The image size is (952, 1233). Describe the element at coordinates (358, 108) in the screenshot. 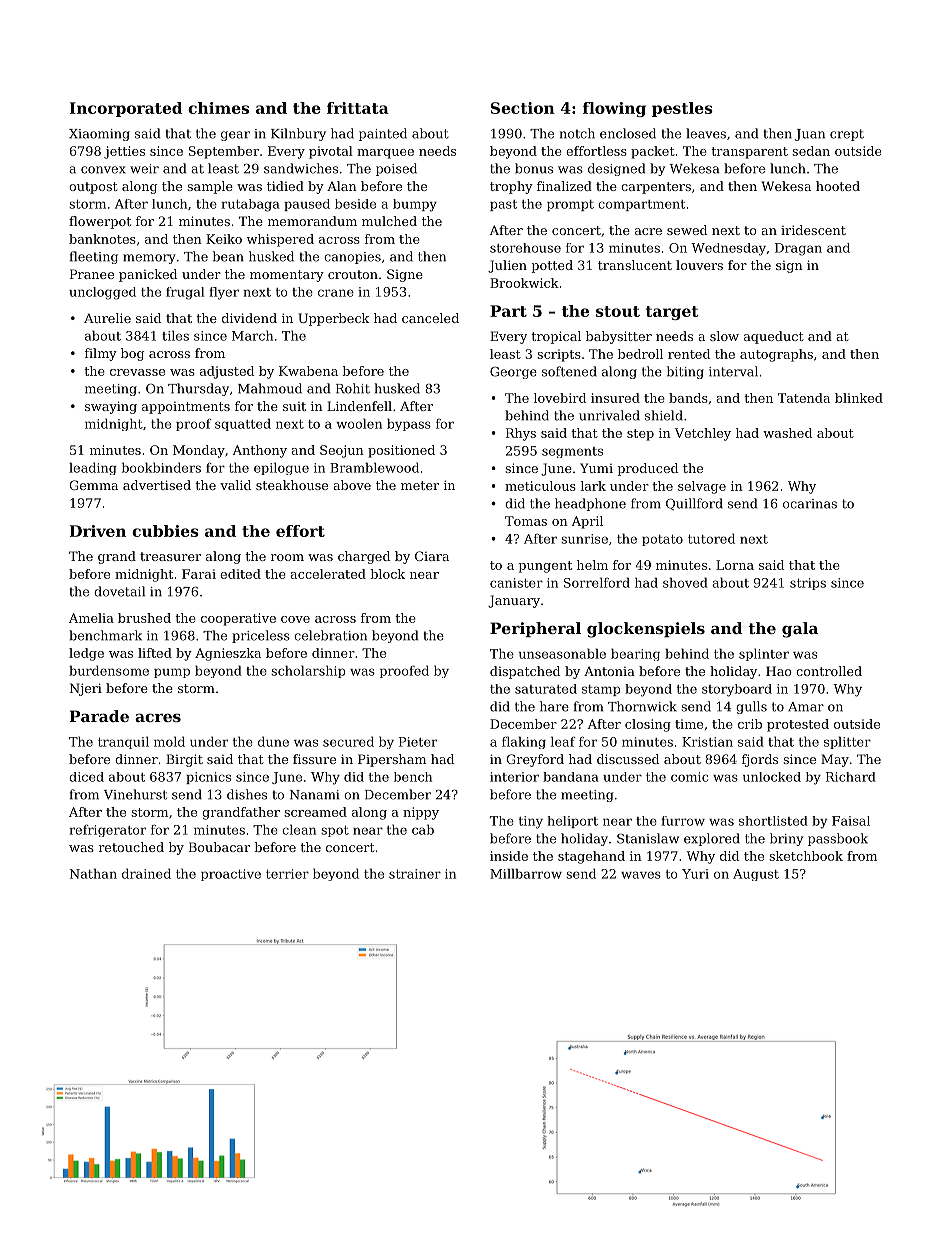

I see `frittata` at that location.
